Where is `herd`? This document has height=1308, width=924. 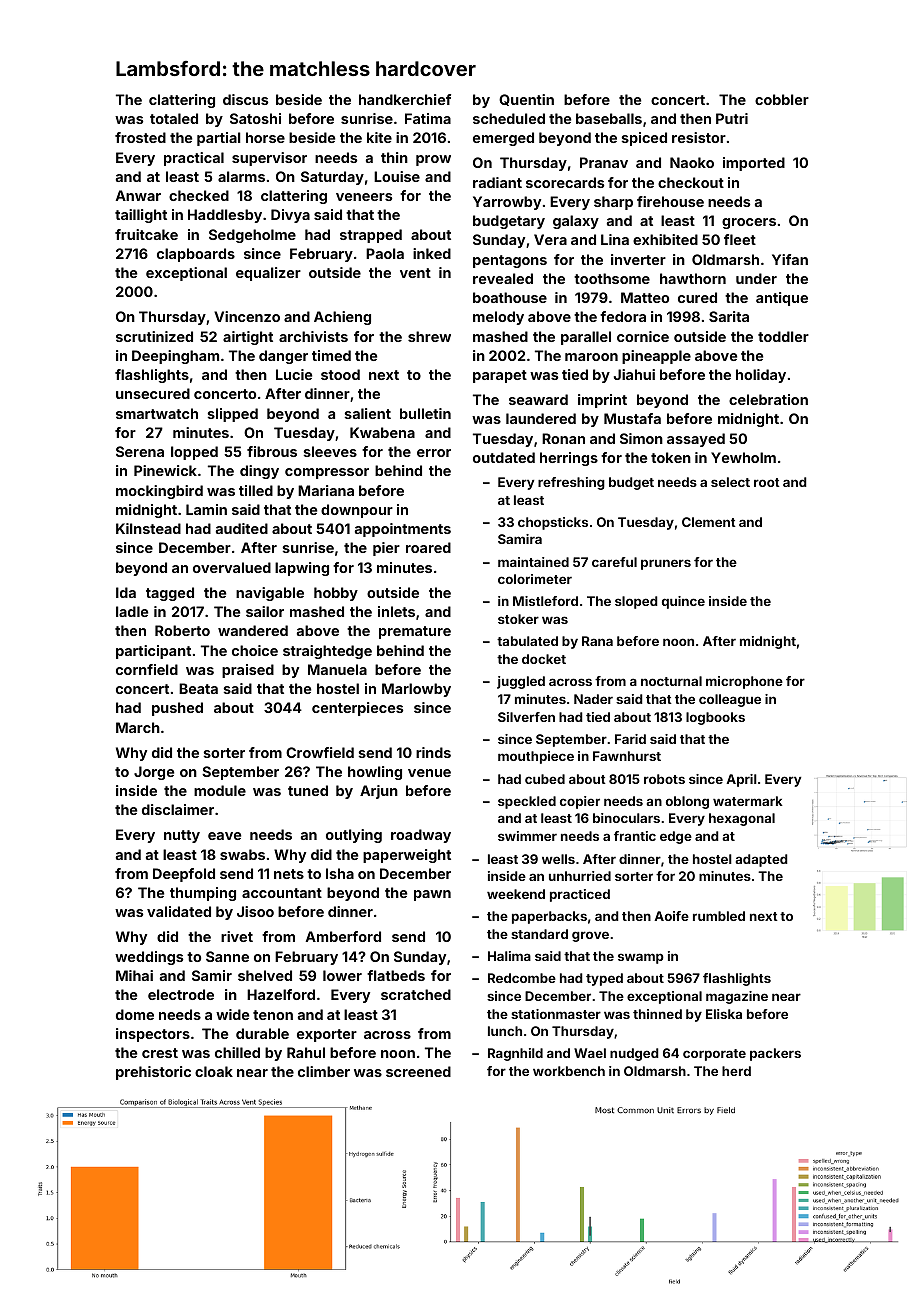 herd is located at coordinates (736, 1071).
